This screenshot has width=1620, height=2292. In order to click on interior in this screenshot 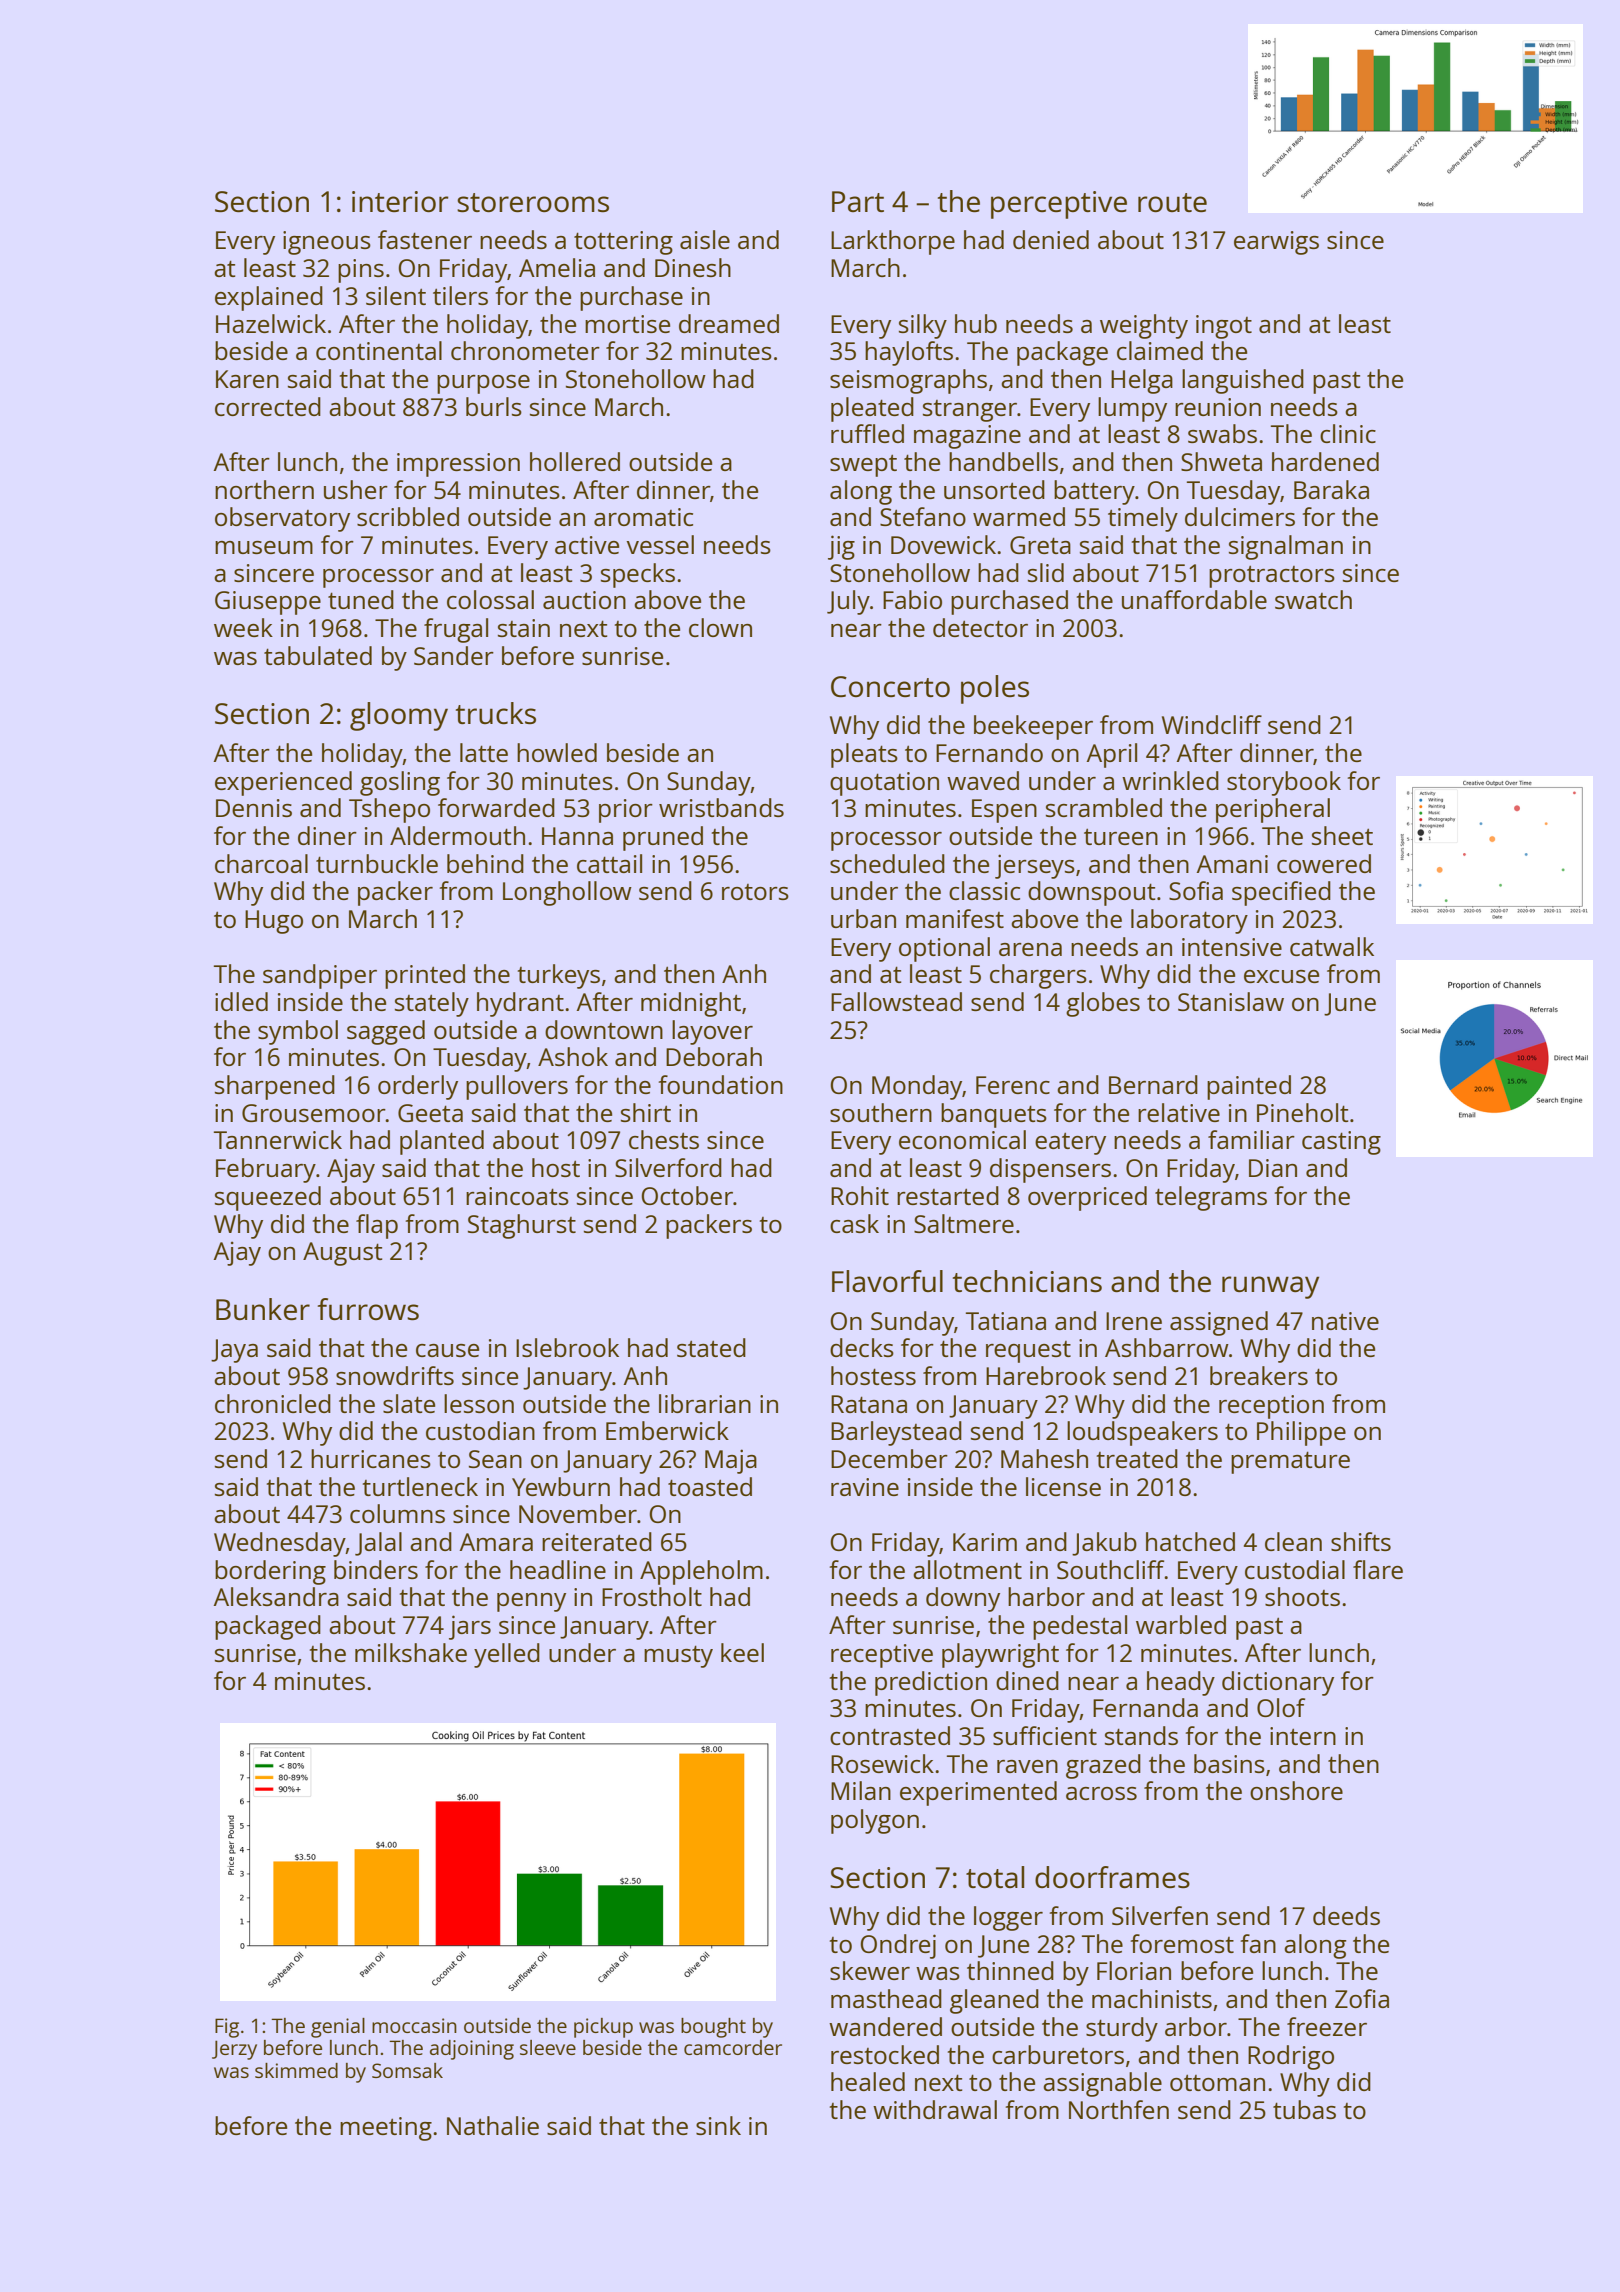, I will do `click(400, 201)`.
